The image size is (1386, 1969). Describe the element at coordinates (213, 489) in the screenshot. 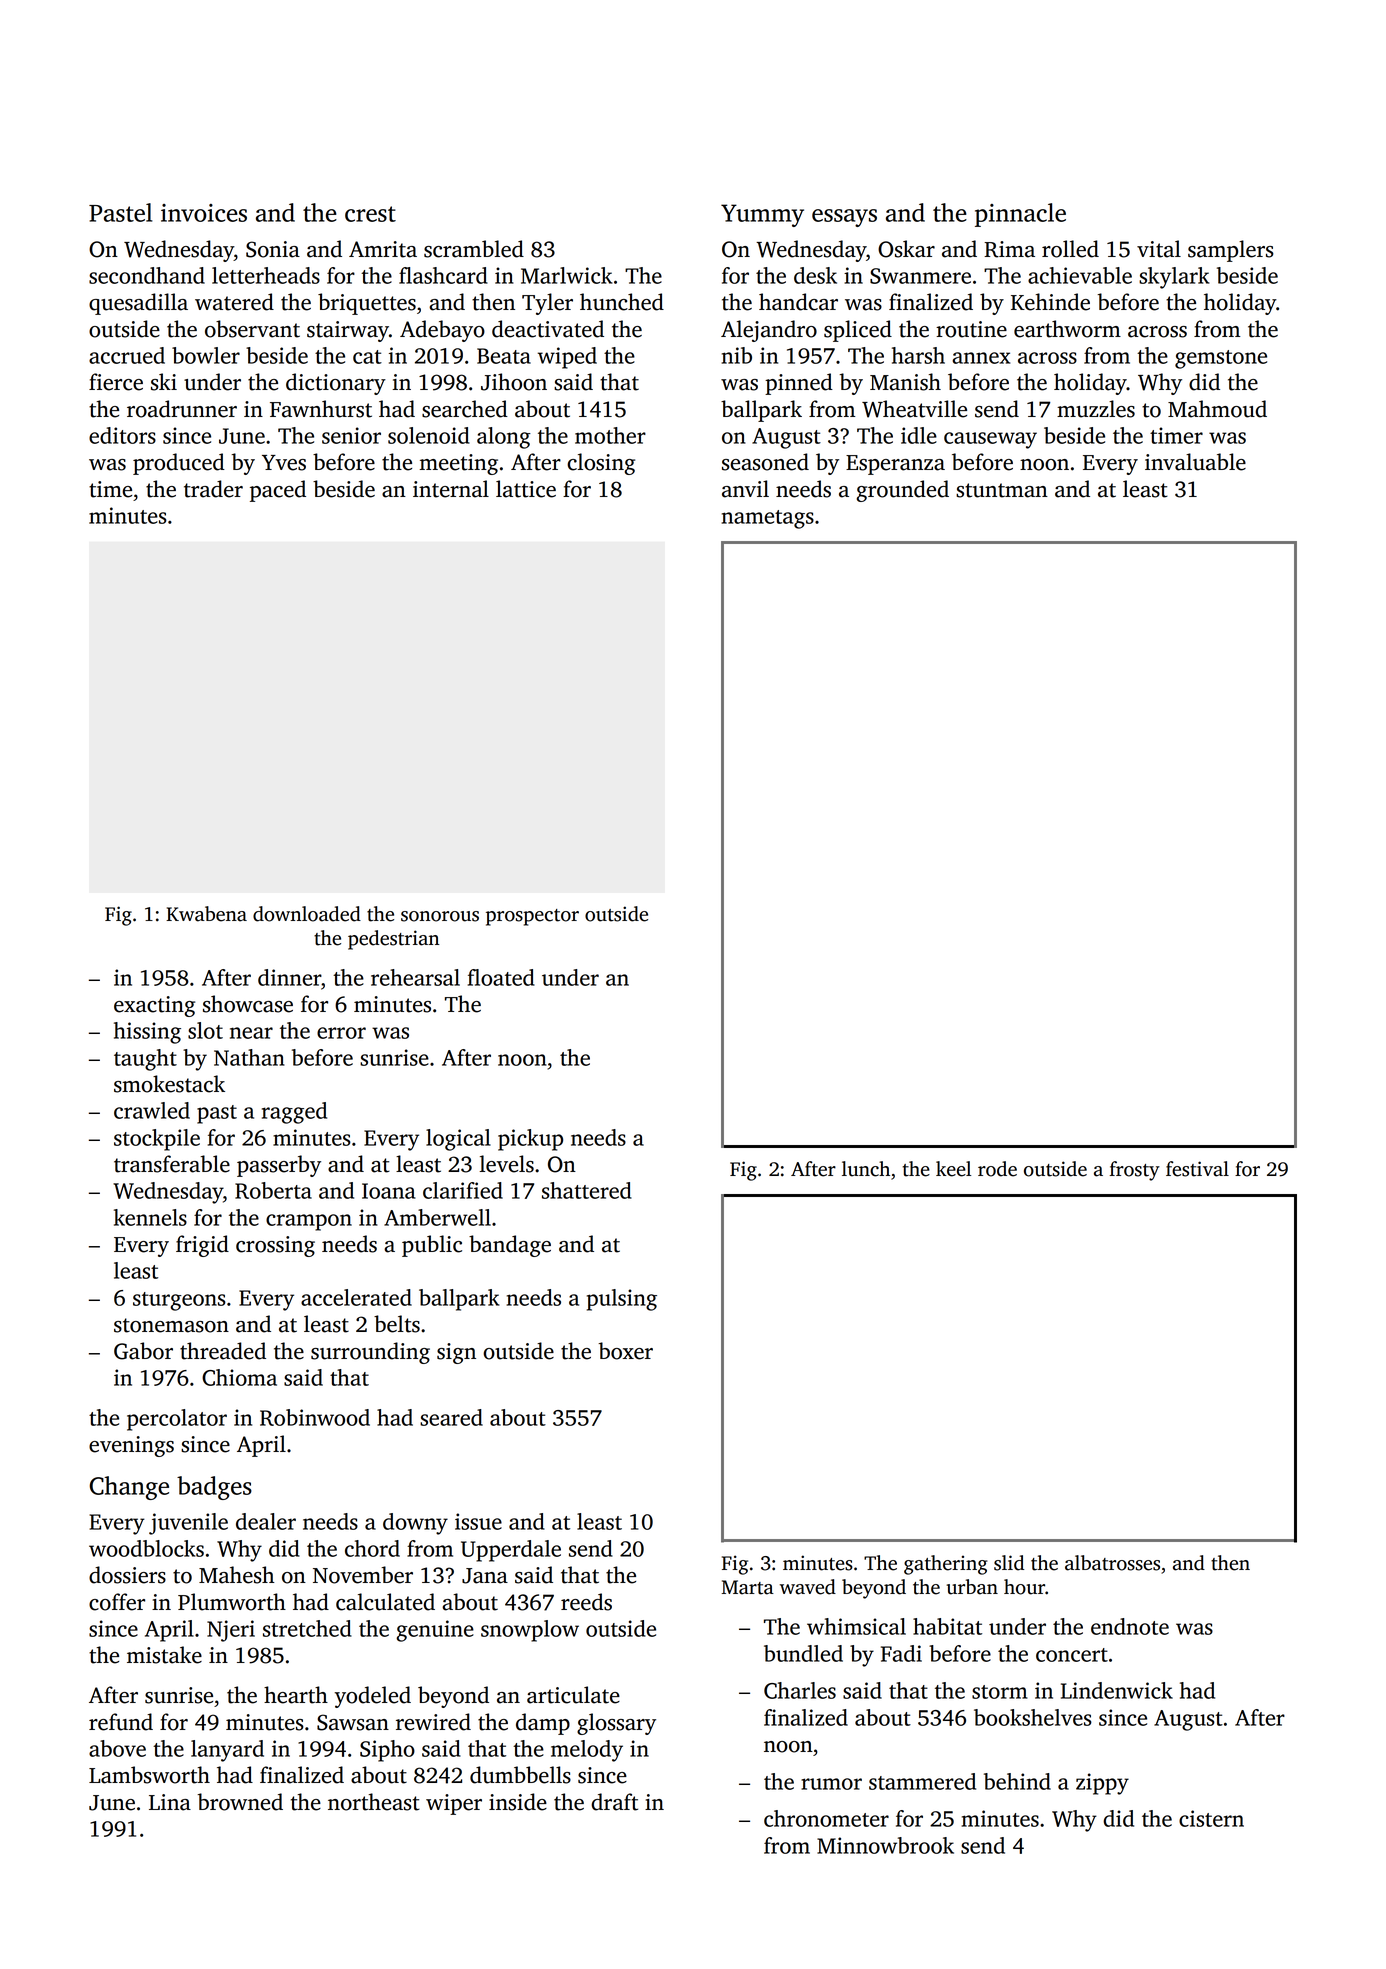

I see `trader` at that location.
